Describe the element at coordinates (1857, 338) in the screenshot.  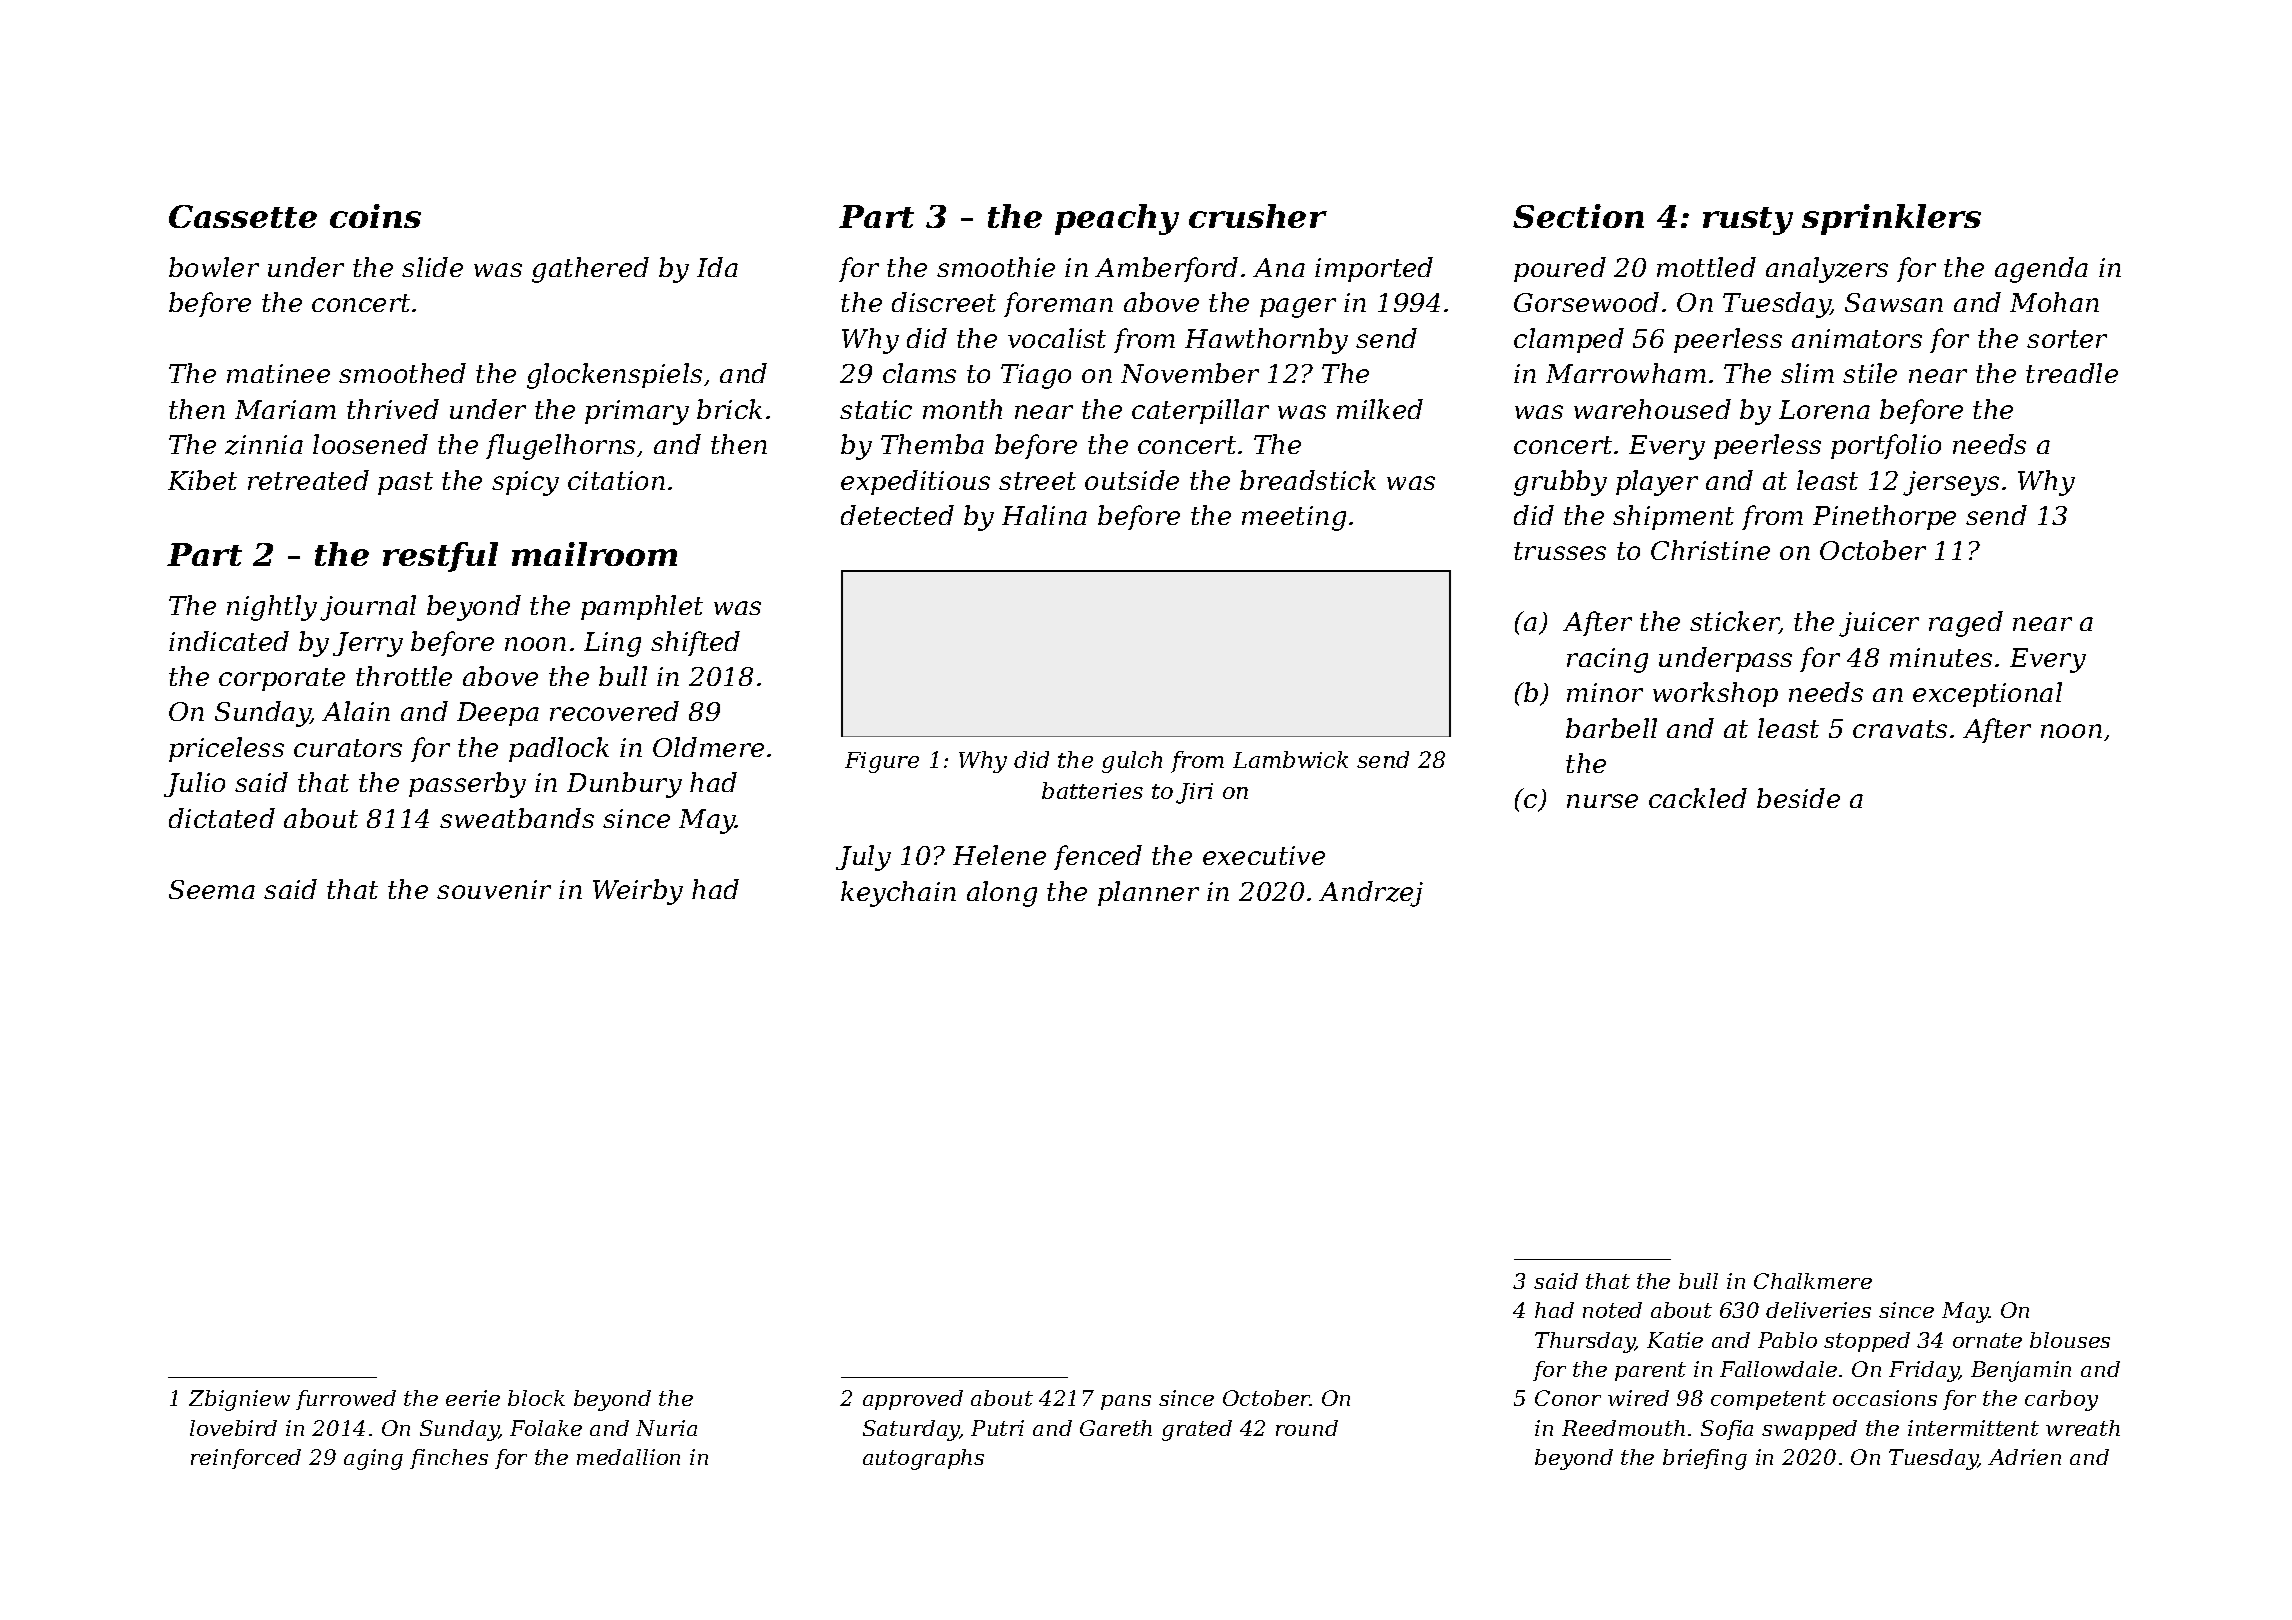
I see `animators` at that location.
